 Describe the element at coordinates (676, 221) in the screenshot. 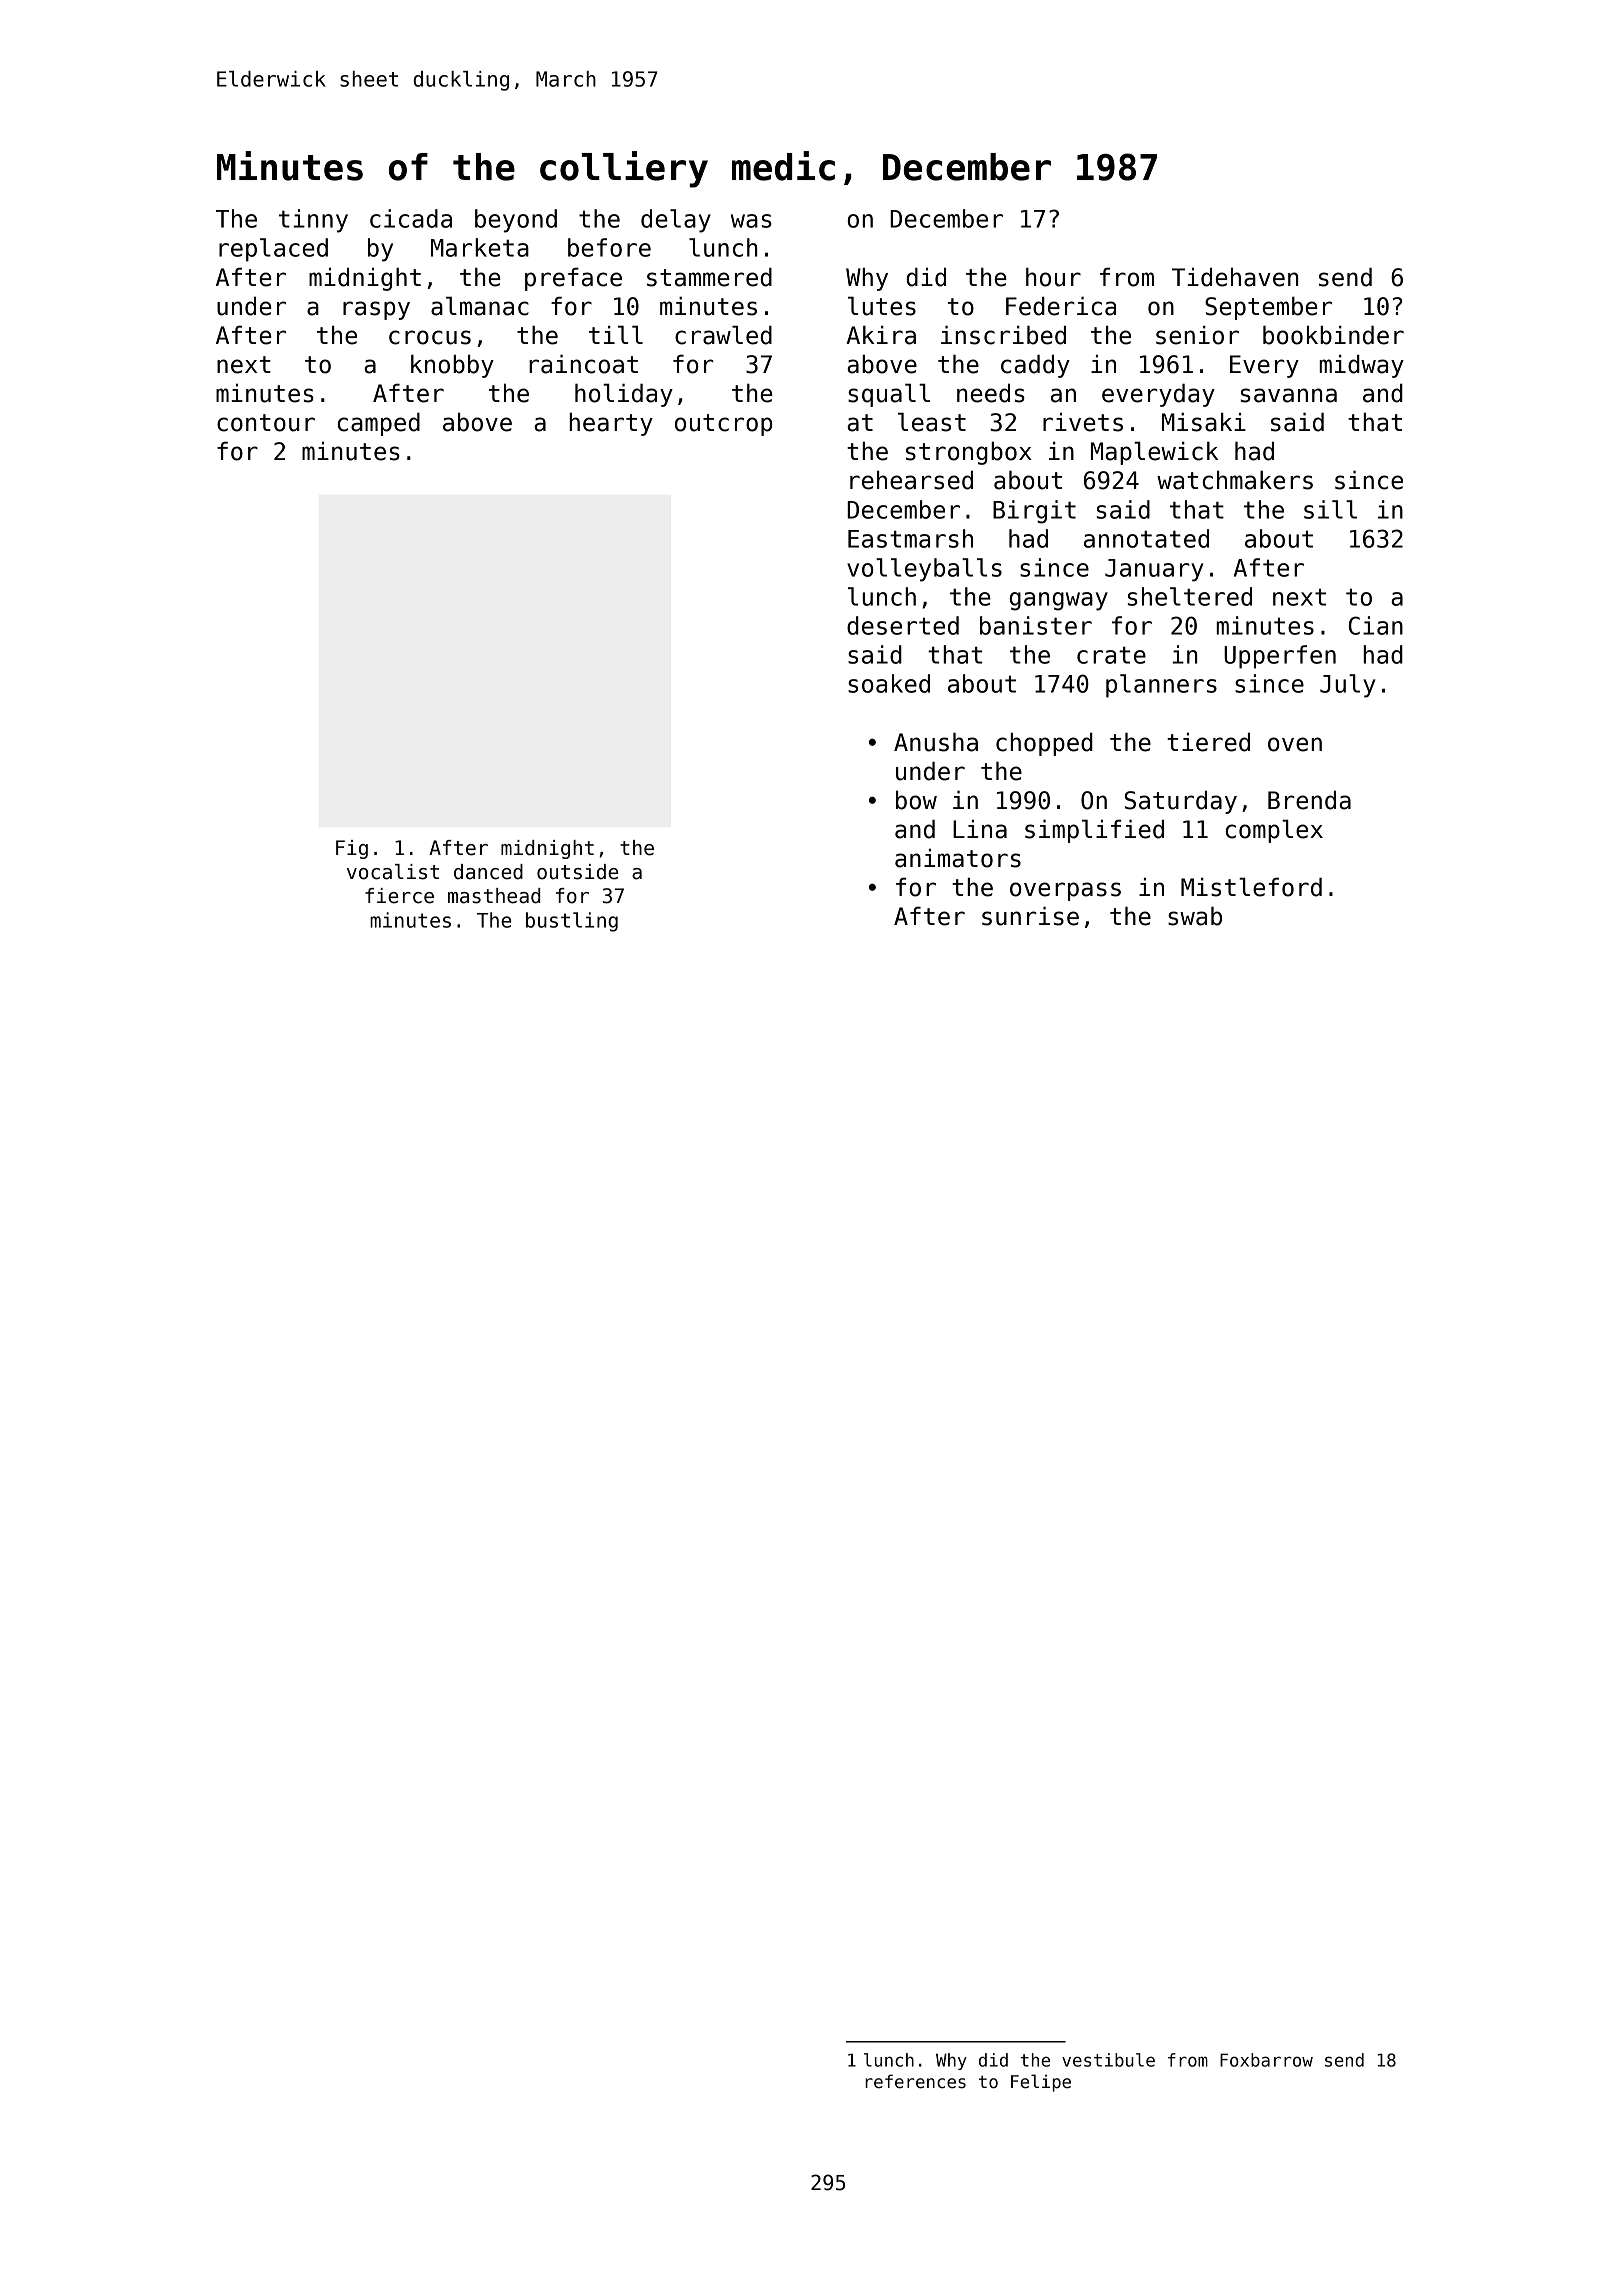

I see `delay` at that location.
